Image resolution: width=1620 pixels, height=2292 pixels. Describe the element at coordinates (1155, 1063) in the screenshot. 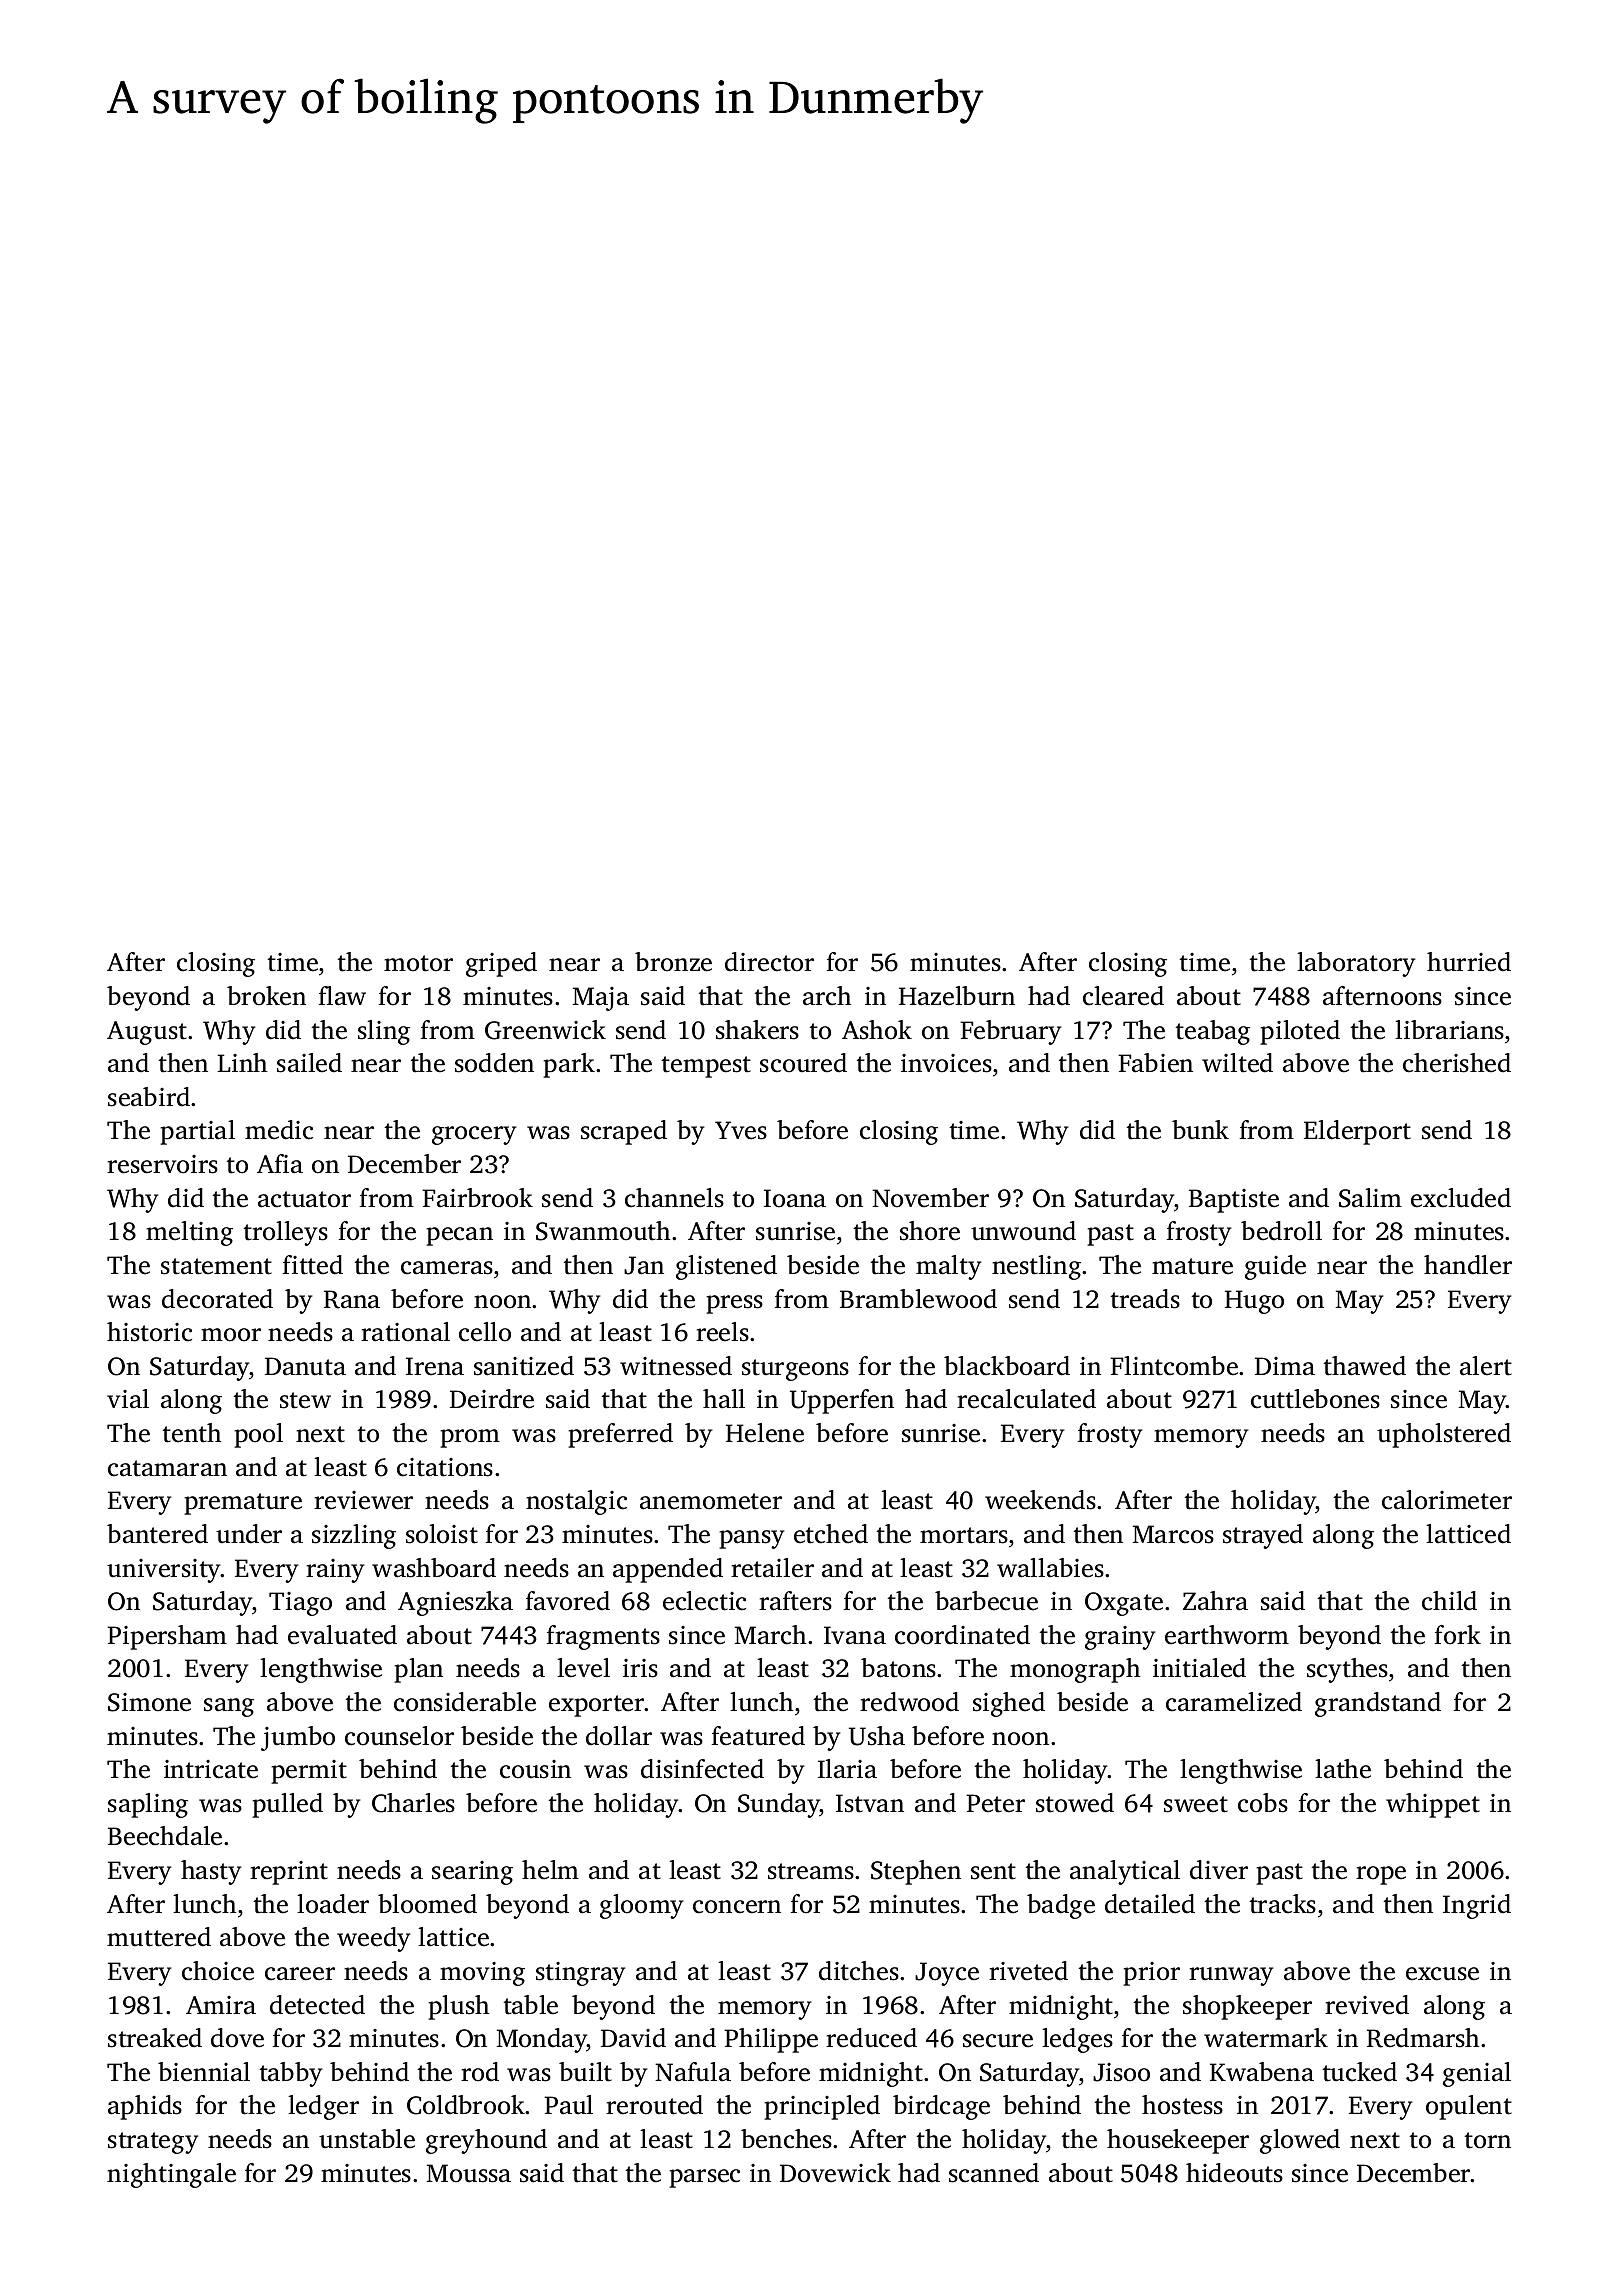

I see `Fabien` at that location.
